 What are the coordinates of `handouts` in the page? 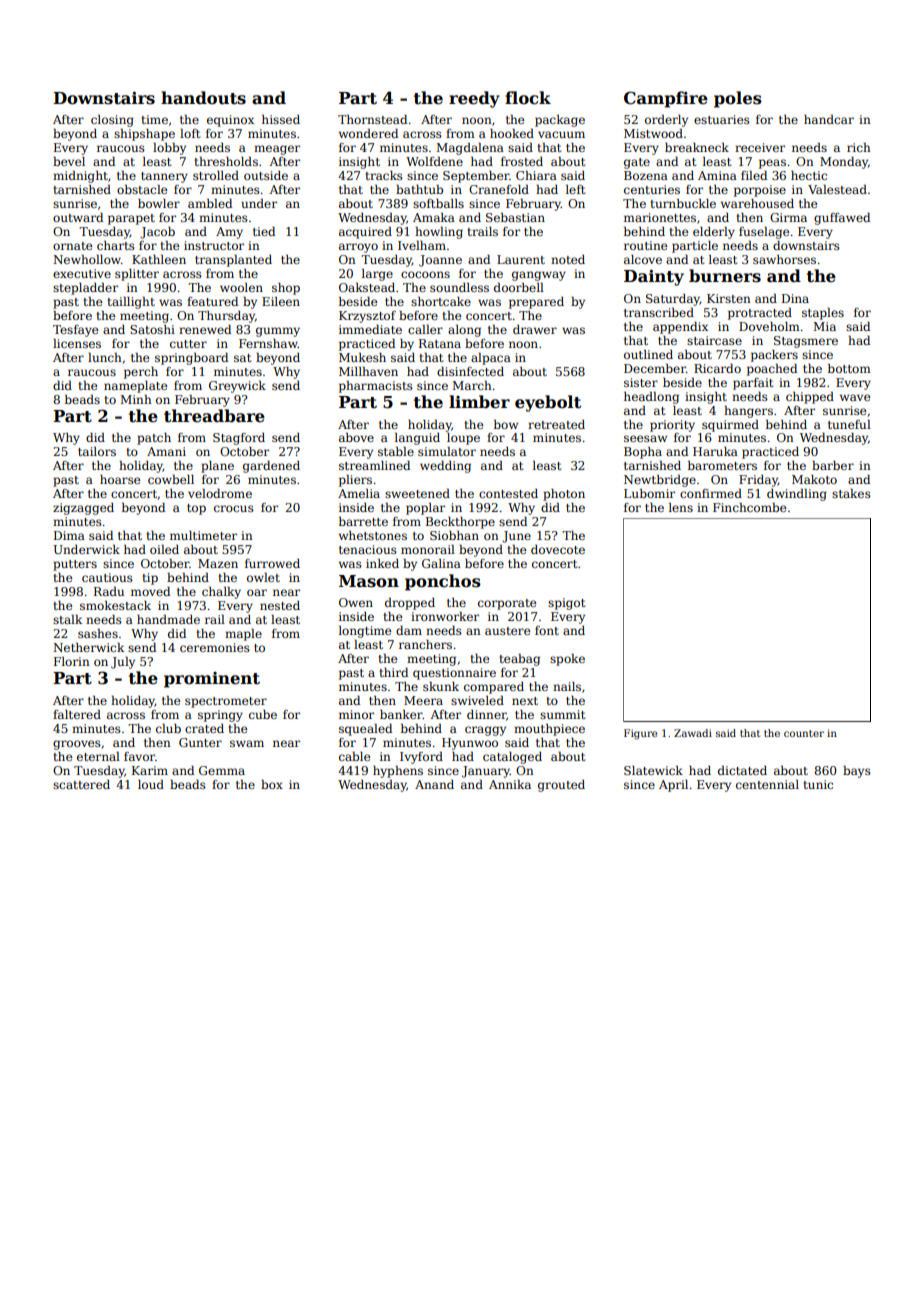 It's located at (203, 98).
